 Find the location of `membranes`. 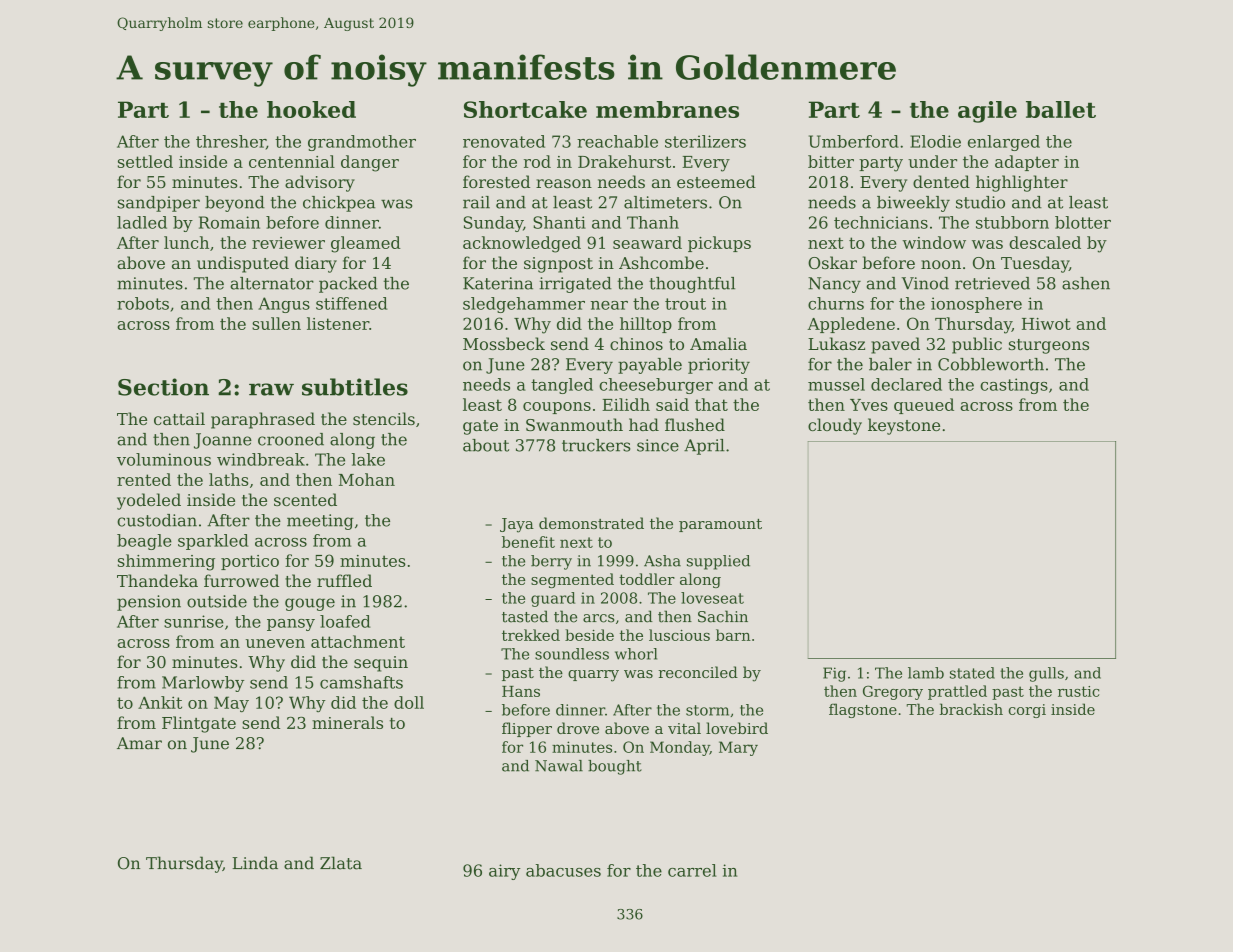

membranes is located at coordinates (667, 109).
